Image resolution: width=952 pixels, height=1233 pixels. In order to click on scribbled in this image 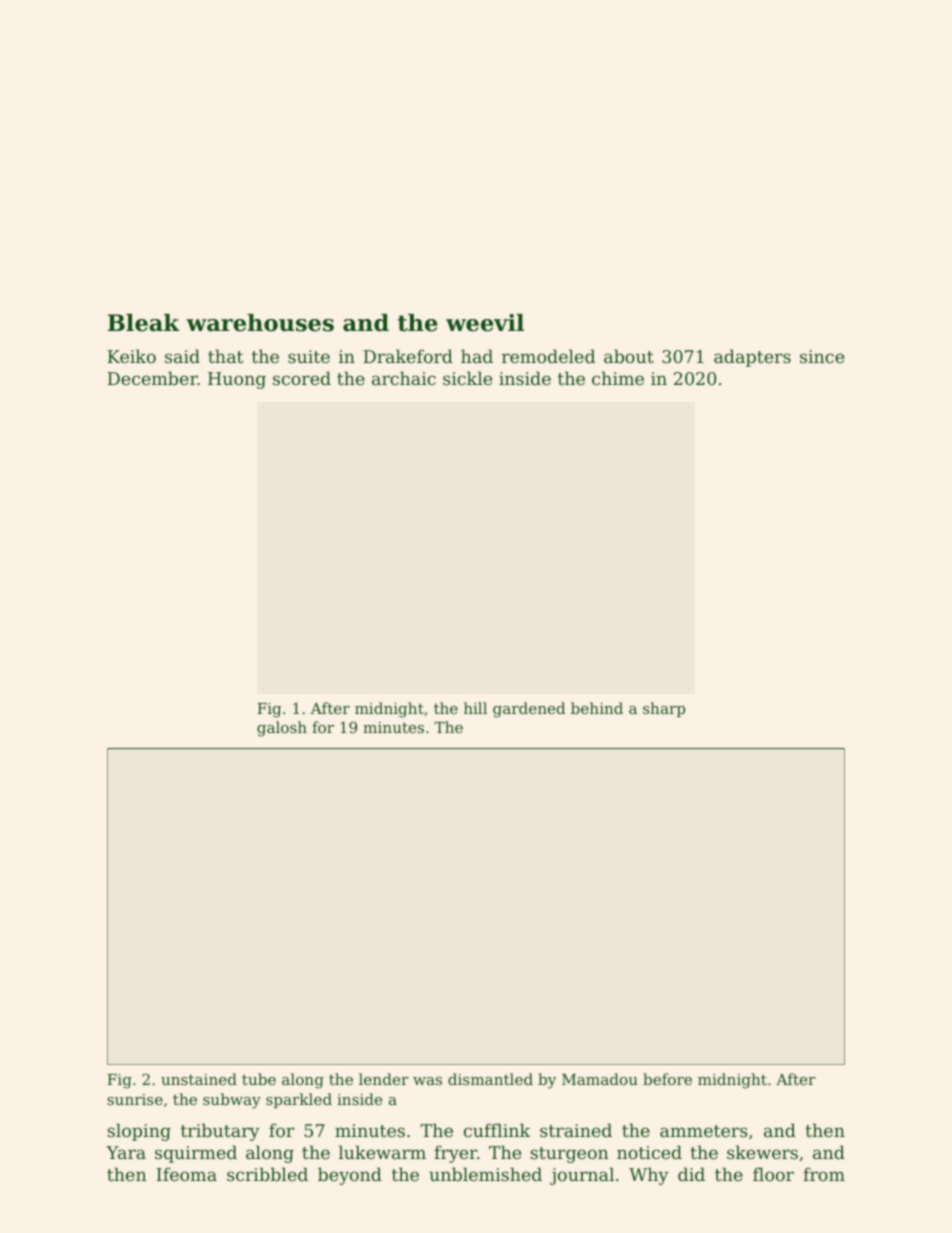, I will do `click(267, 1174)`.
